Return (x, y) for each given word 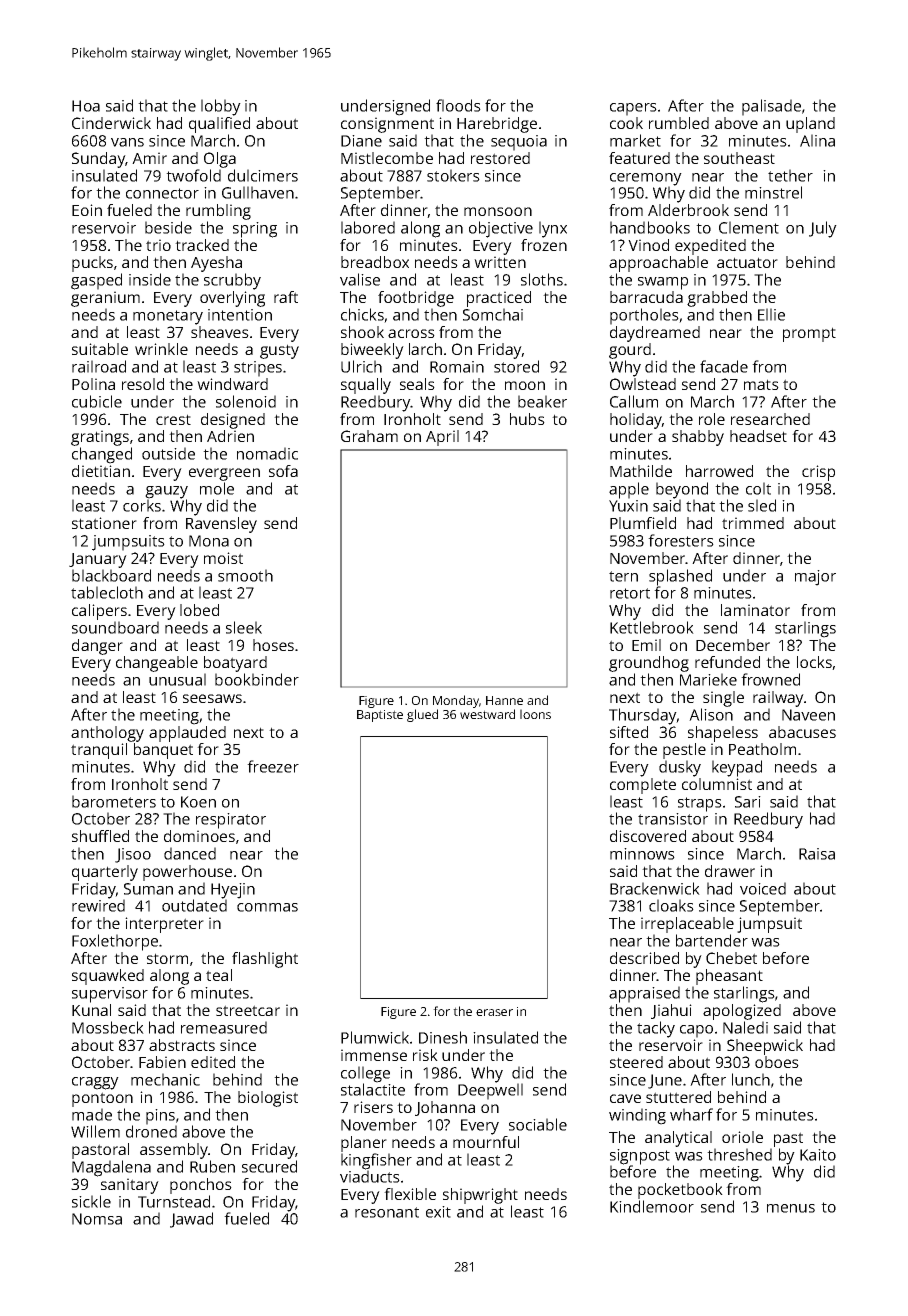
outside (168, 453)
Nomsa (97, 1219)
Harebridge (497, 125)
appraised (644, 994)
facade (724, 366)
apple (629, 490)
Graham (369, 436)
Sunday (98, 160)
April (442, 438)
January (98, 560)
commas (267, 907)
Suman (148, 889)
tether (790, 175)
